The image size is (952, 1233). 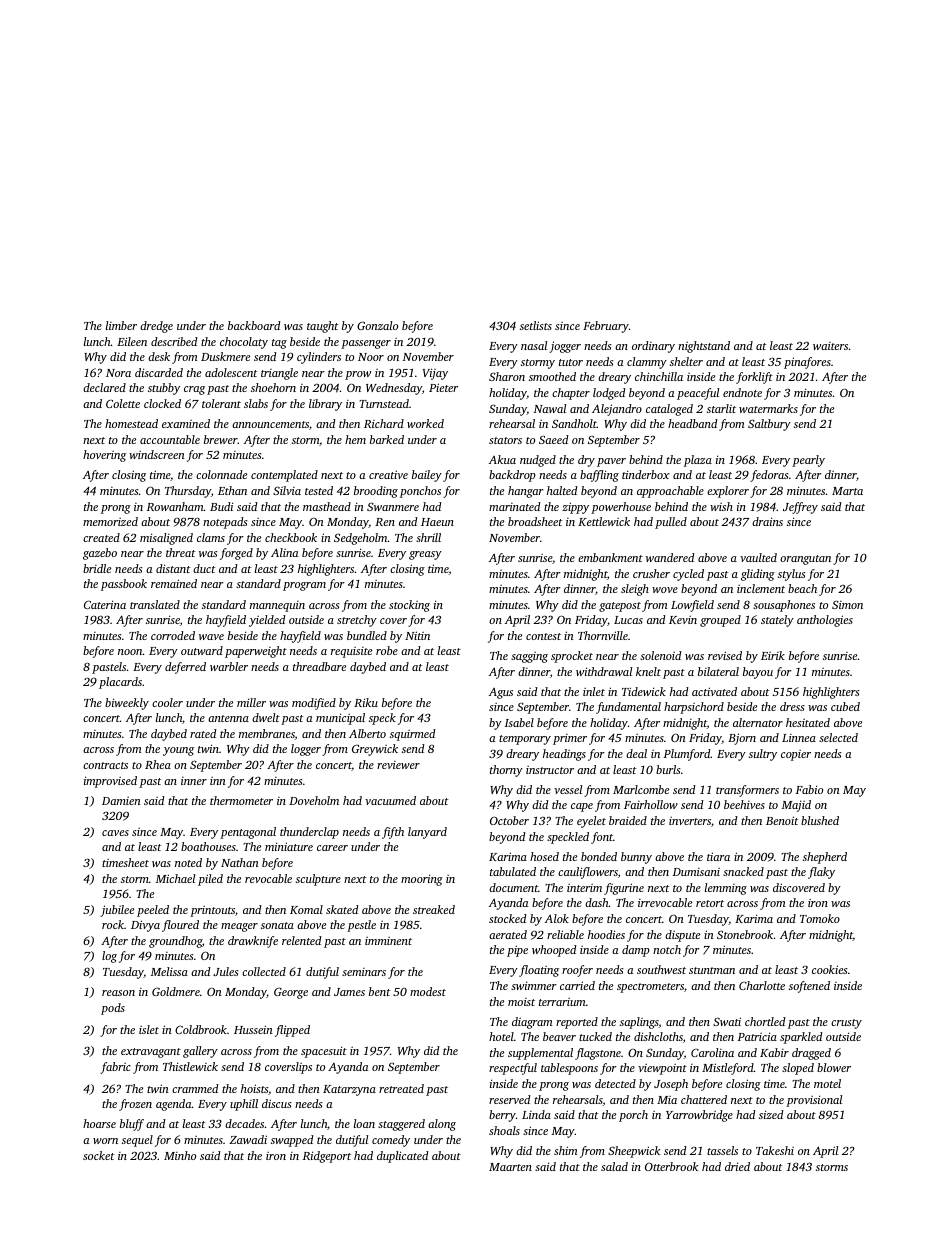 I want to click on greasy, so click(x=425, y=555).
